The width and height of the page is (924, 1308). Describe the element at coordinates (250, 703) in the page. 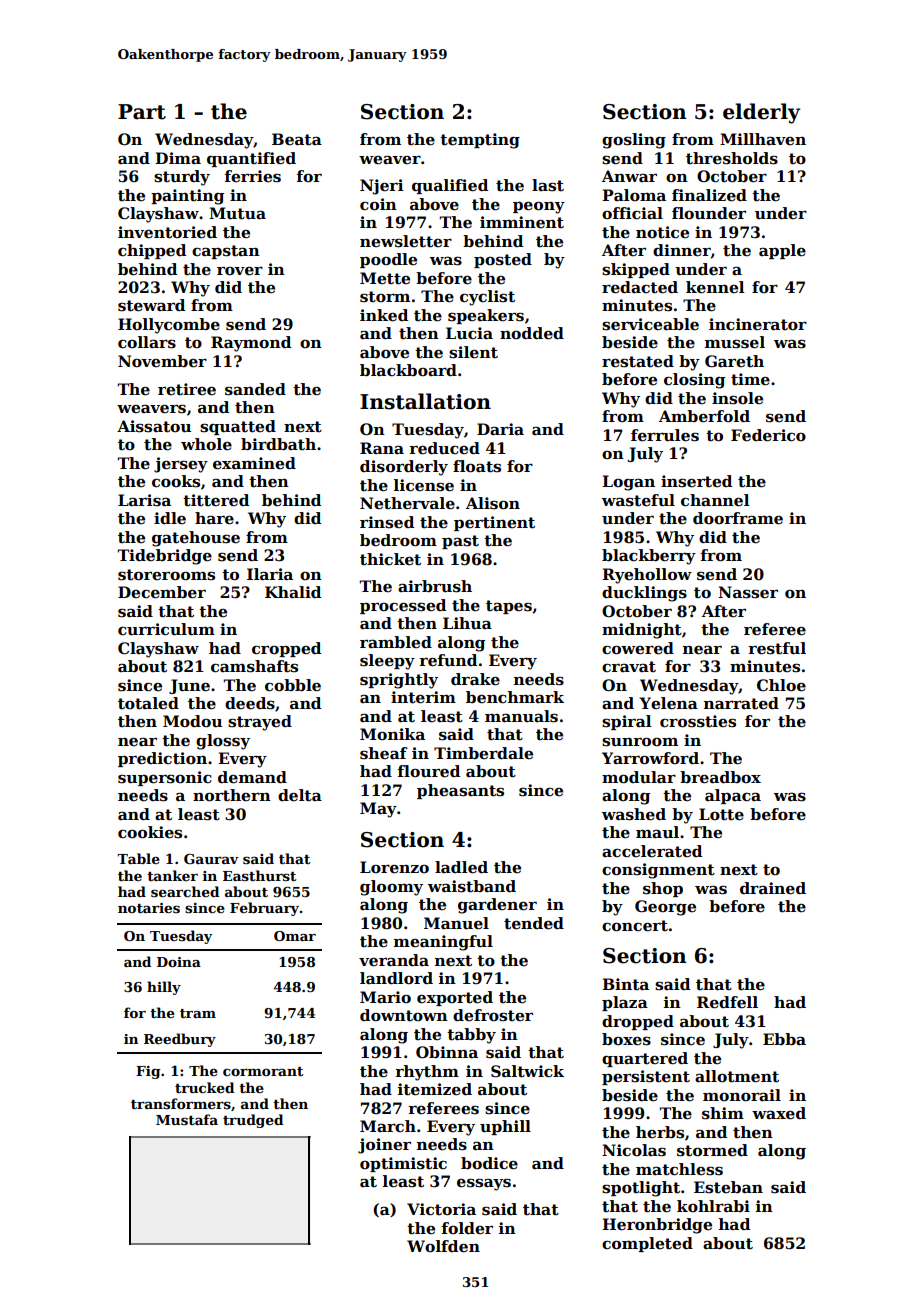

I see `deeds` at that location.
